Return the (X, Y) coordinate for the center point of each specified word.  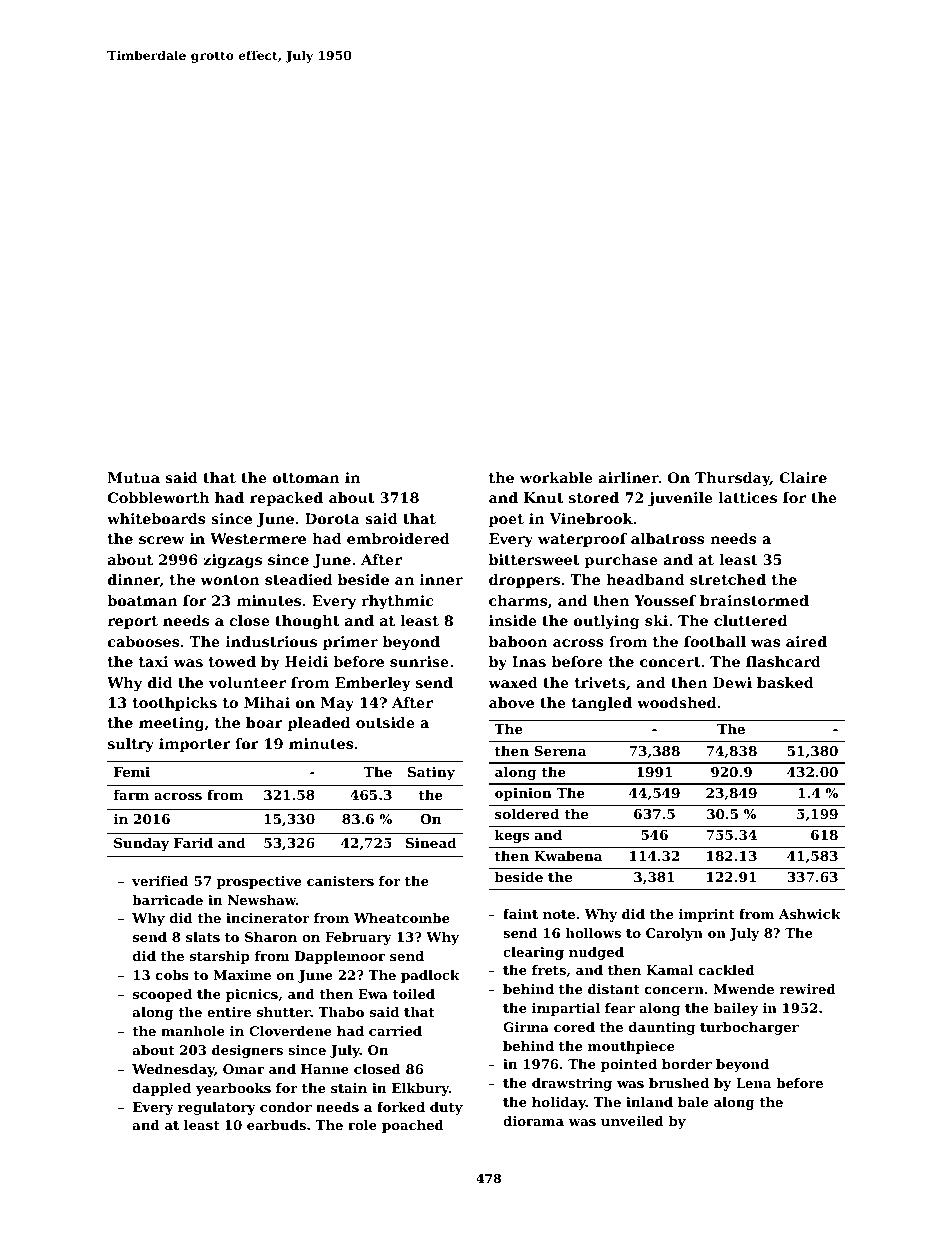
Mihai (267, 702)
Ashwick (810, 914)
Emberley (373, 684)
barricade (167, 900)
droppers (524, 581)
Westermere (258, 538)
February (358, 938)
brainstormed (754, 600)
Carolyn (674, 934)
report (133, 622)
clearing (533, 953)
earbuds (276, 1125)
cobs (172, 975)
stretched (728, 579)
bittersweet (534, 559)
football (715, 641)
